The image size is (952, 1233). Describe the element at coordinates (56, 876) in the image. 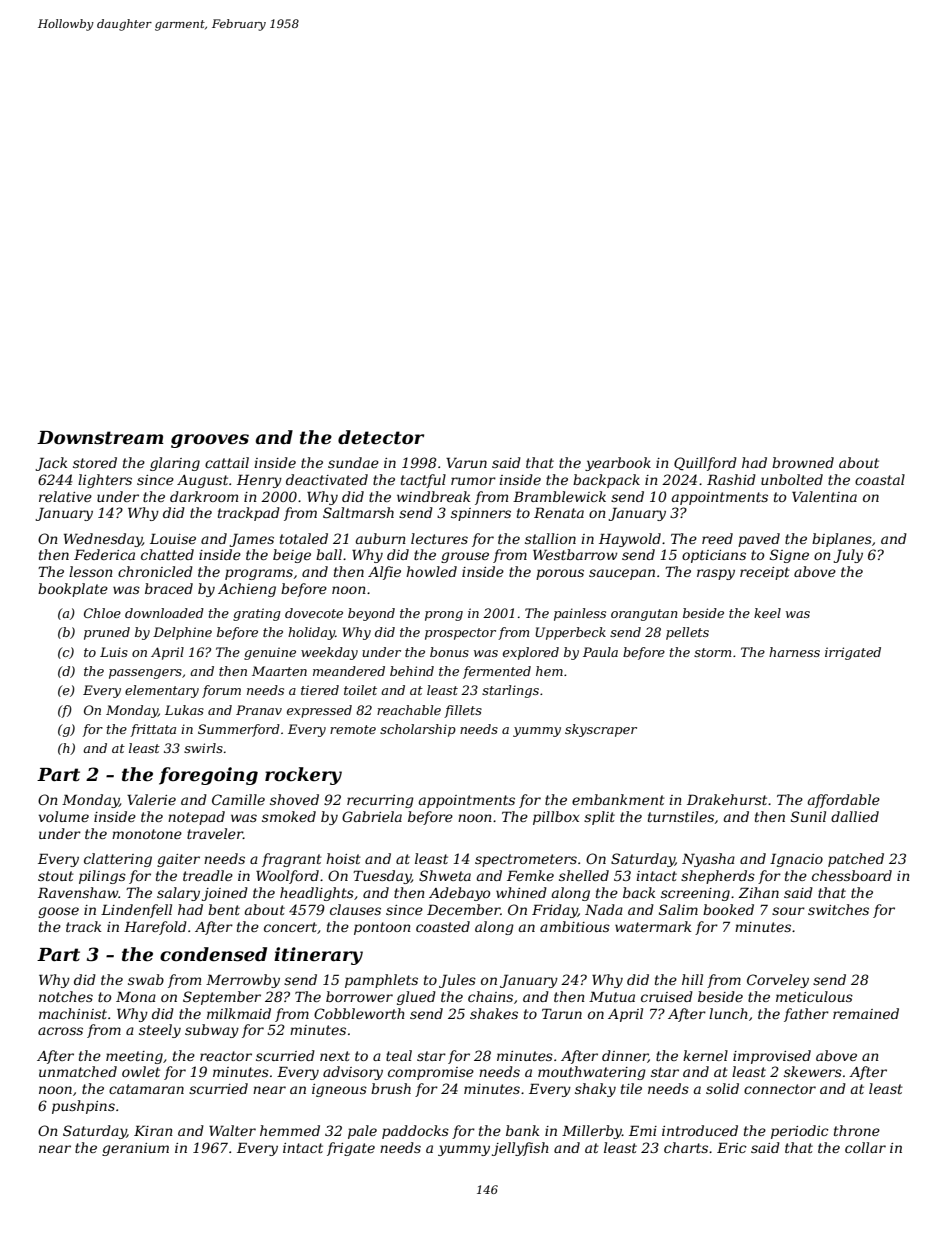

I see `stout` at that location.
